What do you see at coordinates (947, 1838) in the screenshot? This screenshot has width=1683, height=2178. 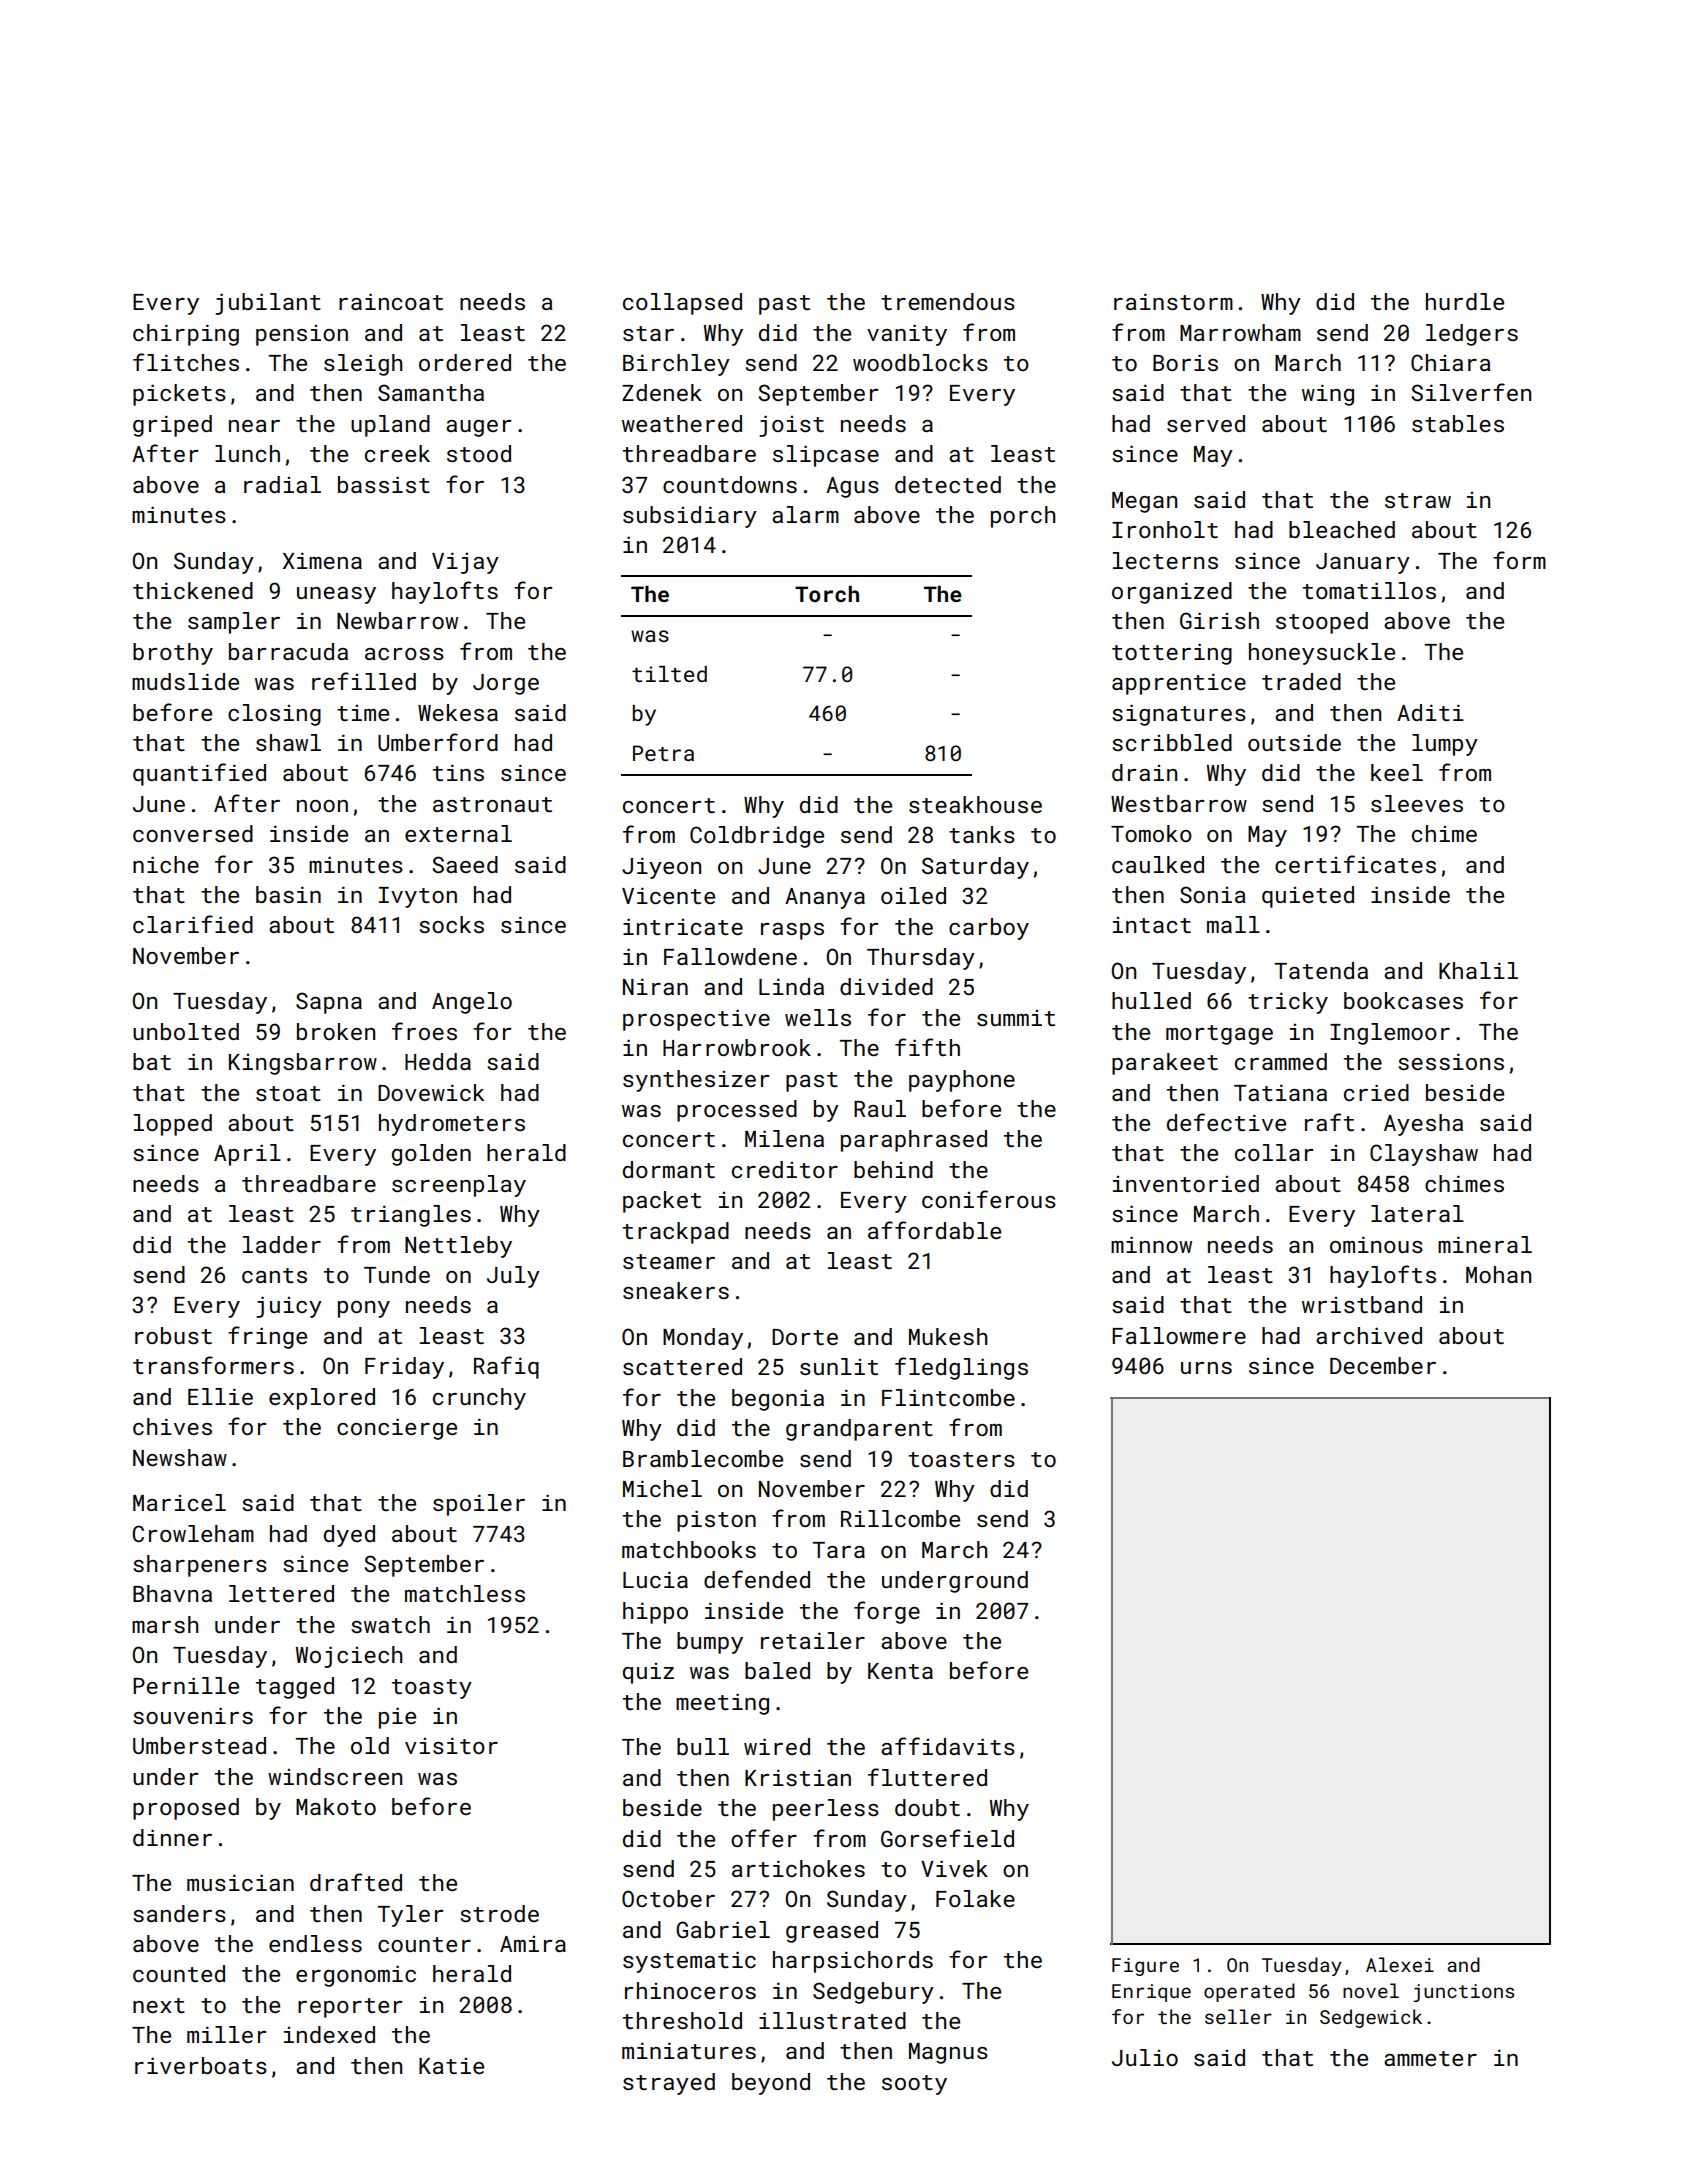 I see `Gorsefield` at bounding box center [947, 1838].
